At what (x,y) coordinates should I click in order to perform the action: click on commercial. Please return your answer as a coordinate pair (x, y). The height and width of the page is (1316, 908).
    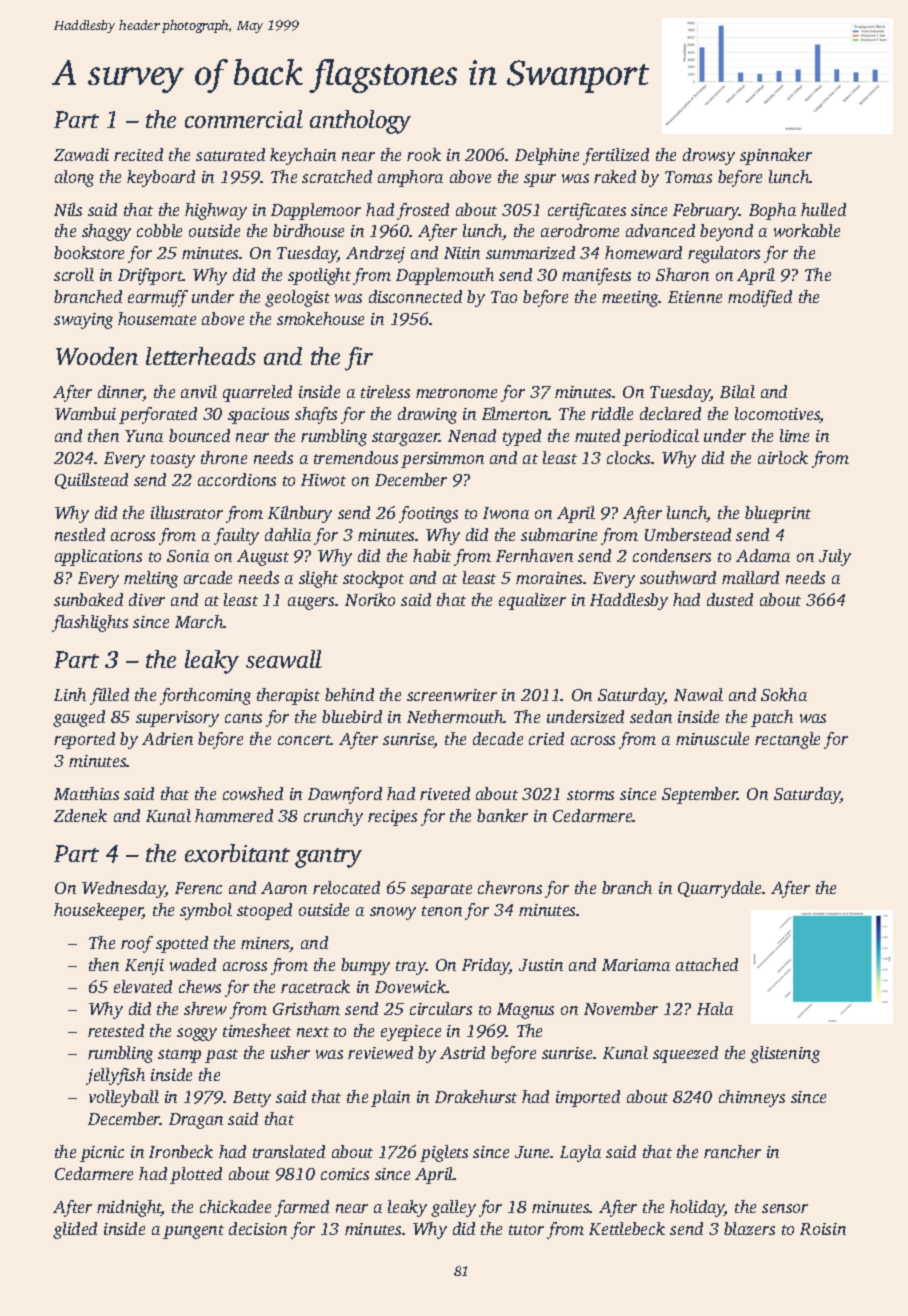
    Looking at the image, I should click on (244, 119).
